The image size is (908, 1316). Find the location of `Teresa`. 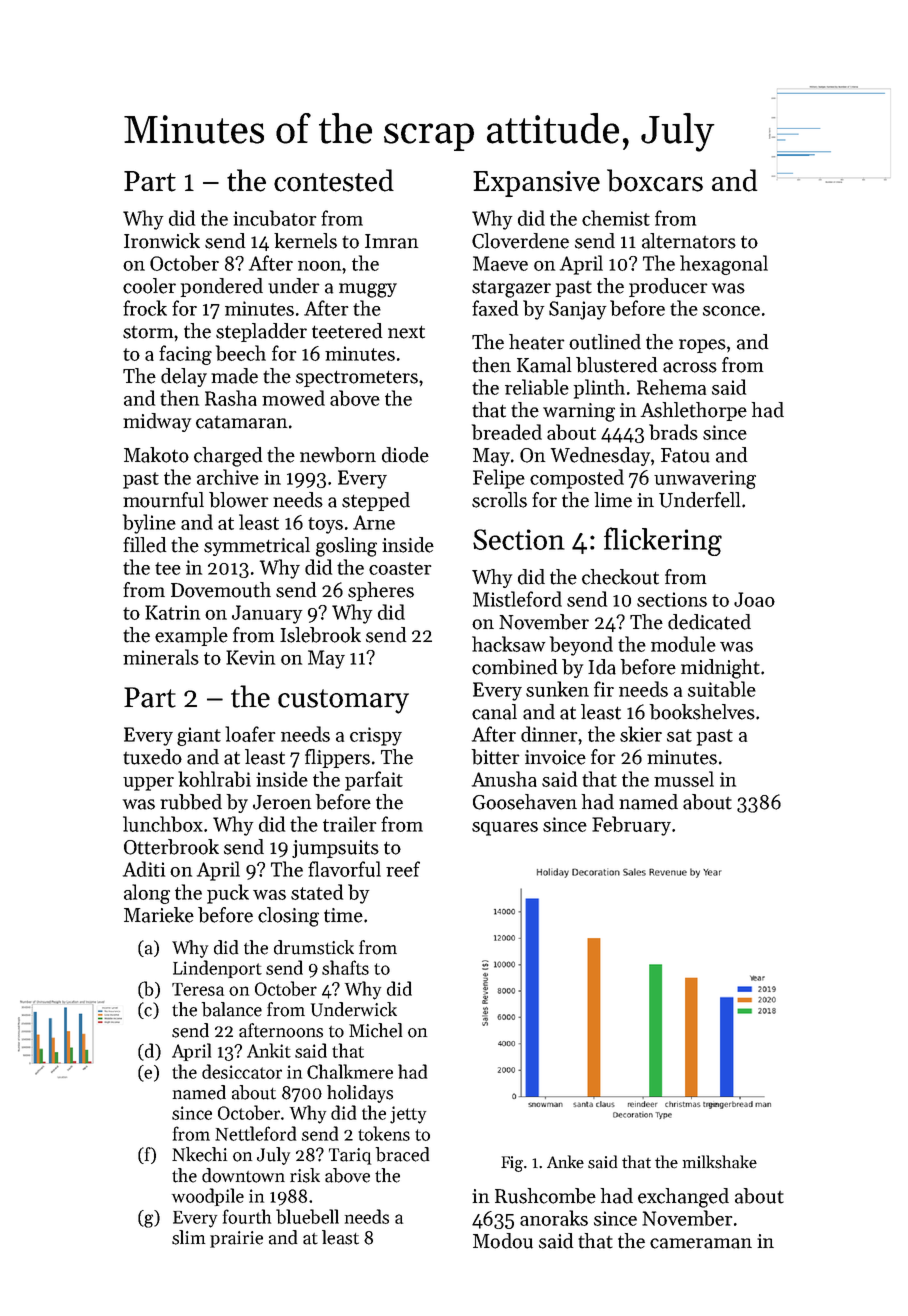

Teresa is located at coordinates (198, 989).
